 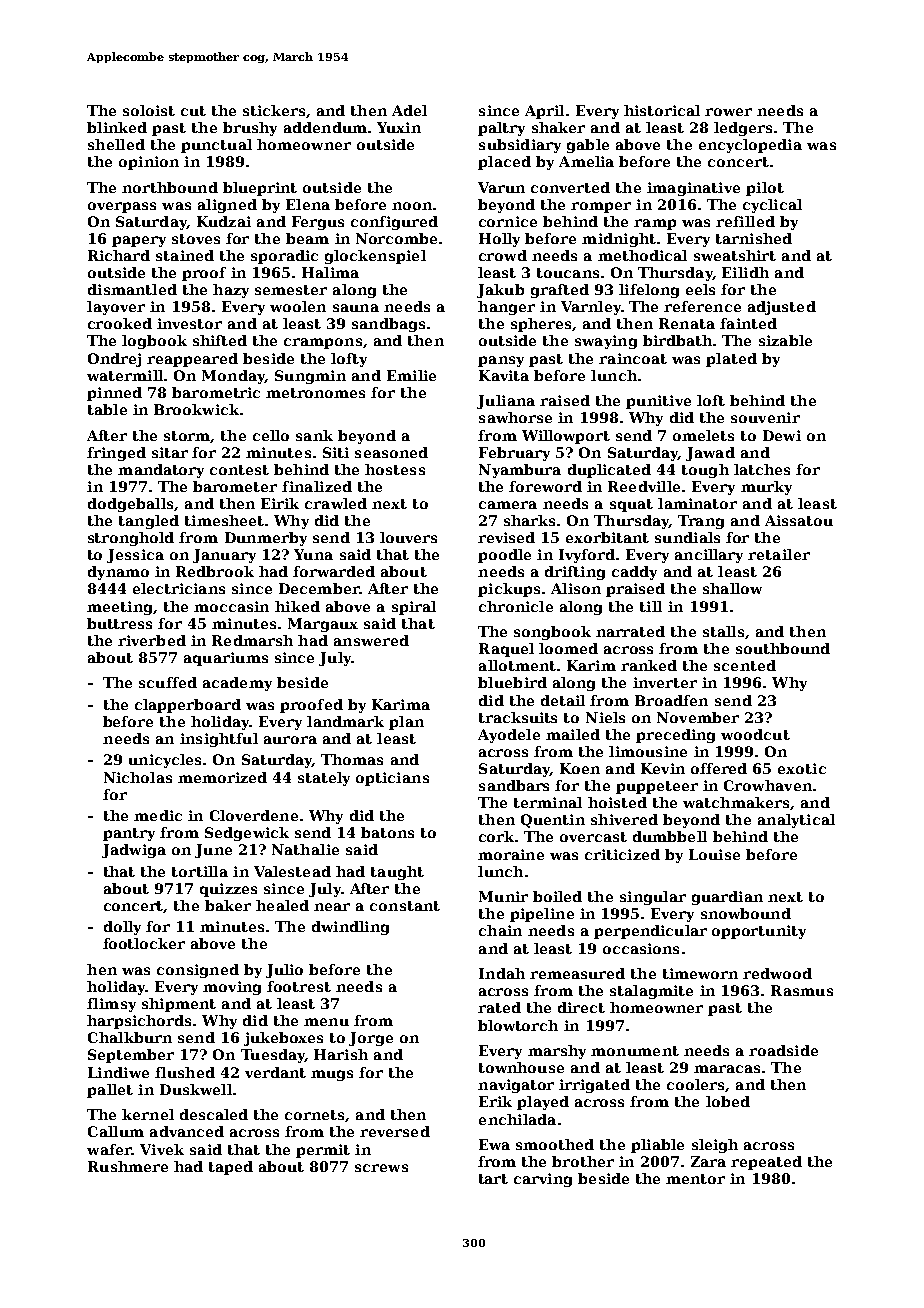 What do you see at coordinates (232, 988) in the screenshot?
I see `moving` at bounding box center [232, 988].
